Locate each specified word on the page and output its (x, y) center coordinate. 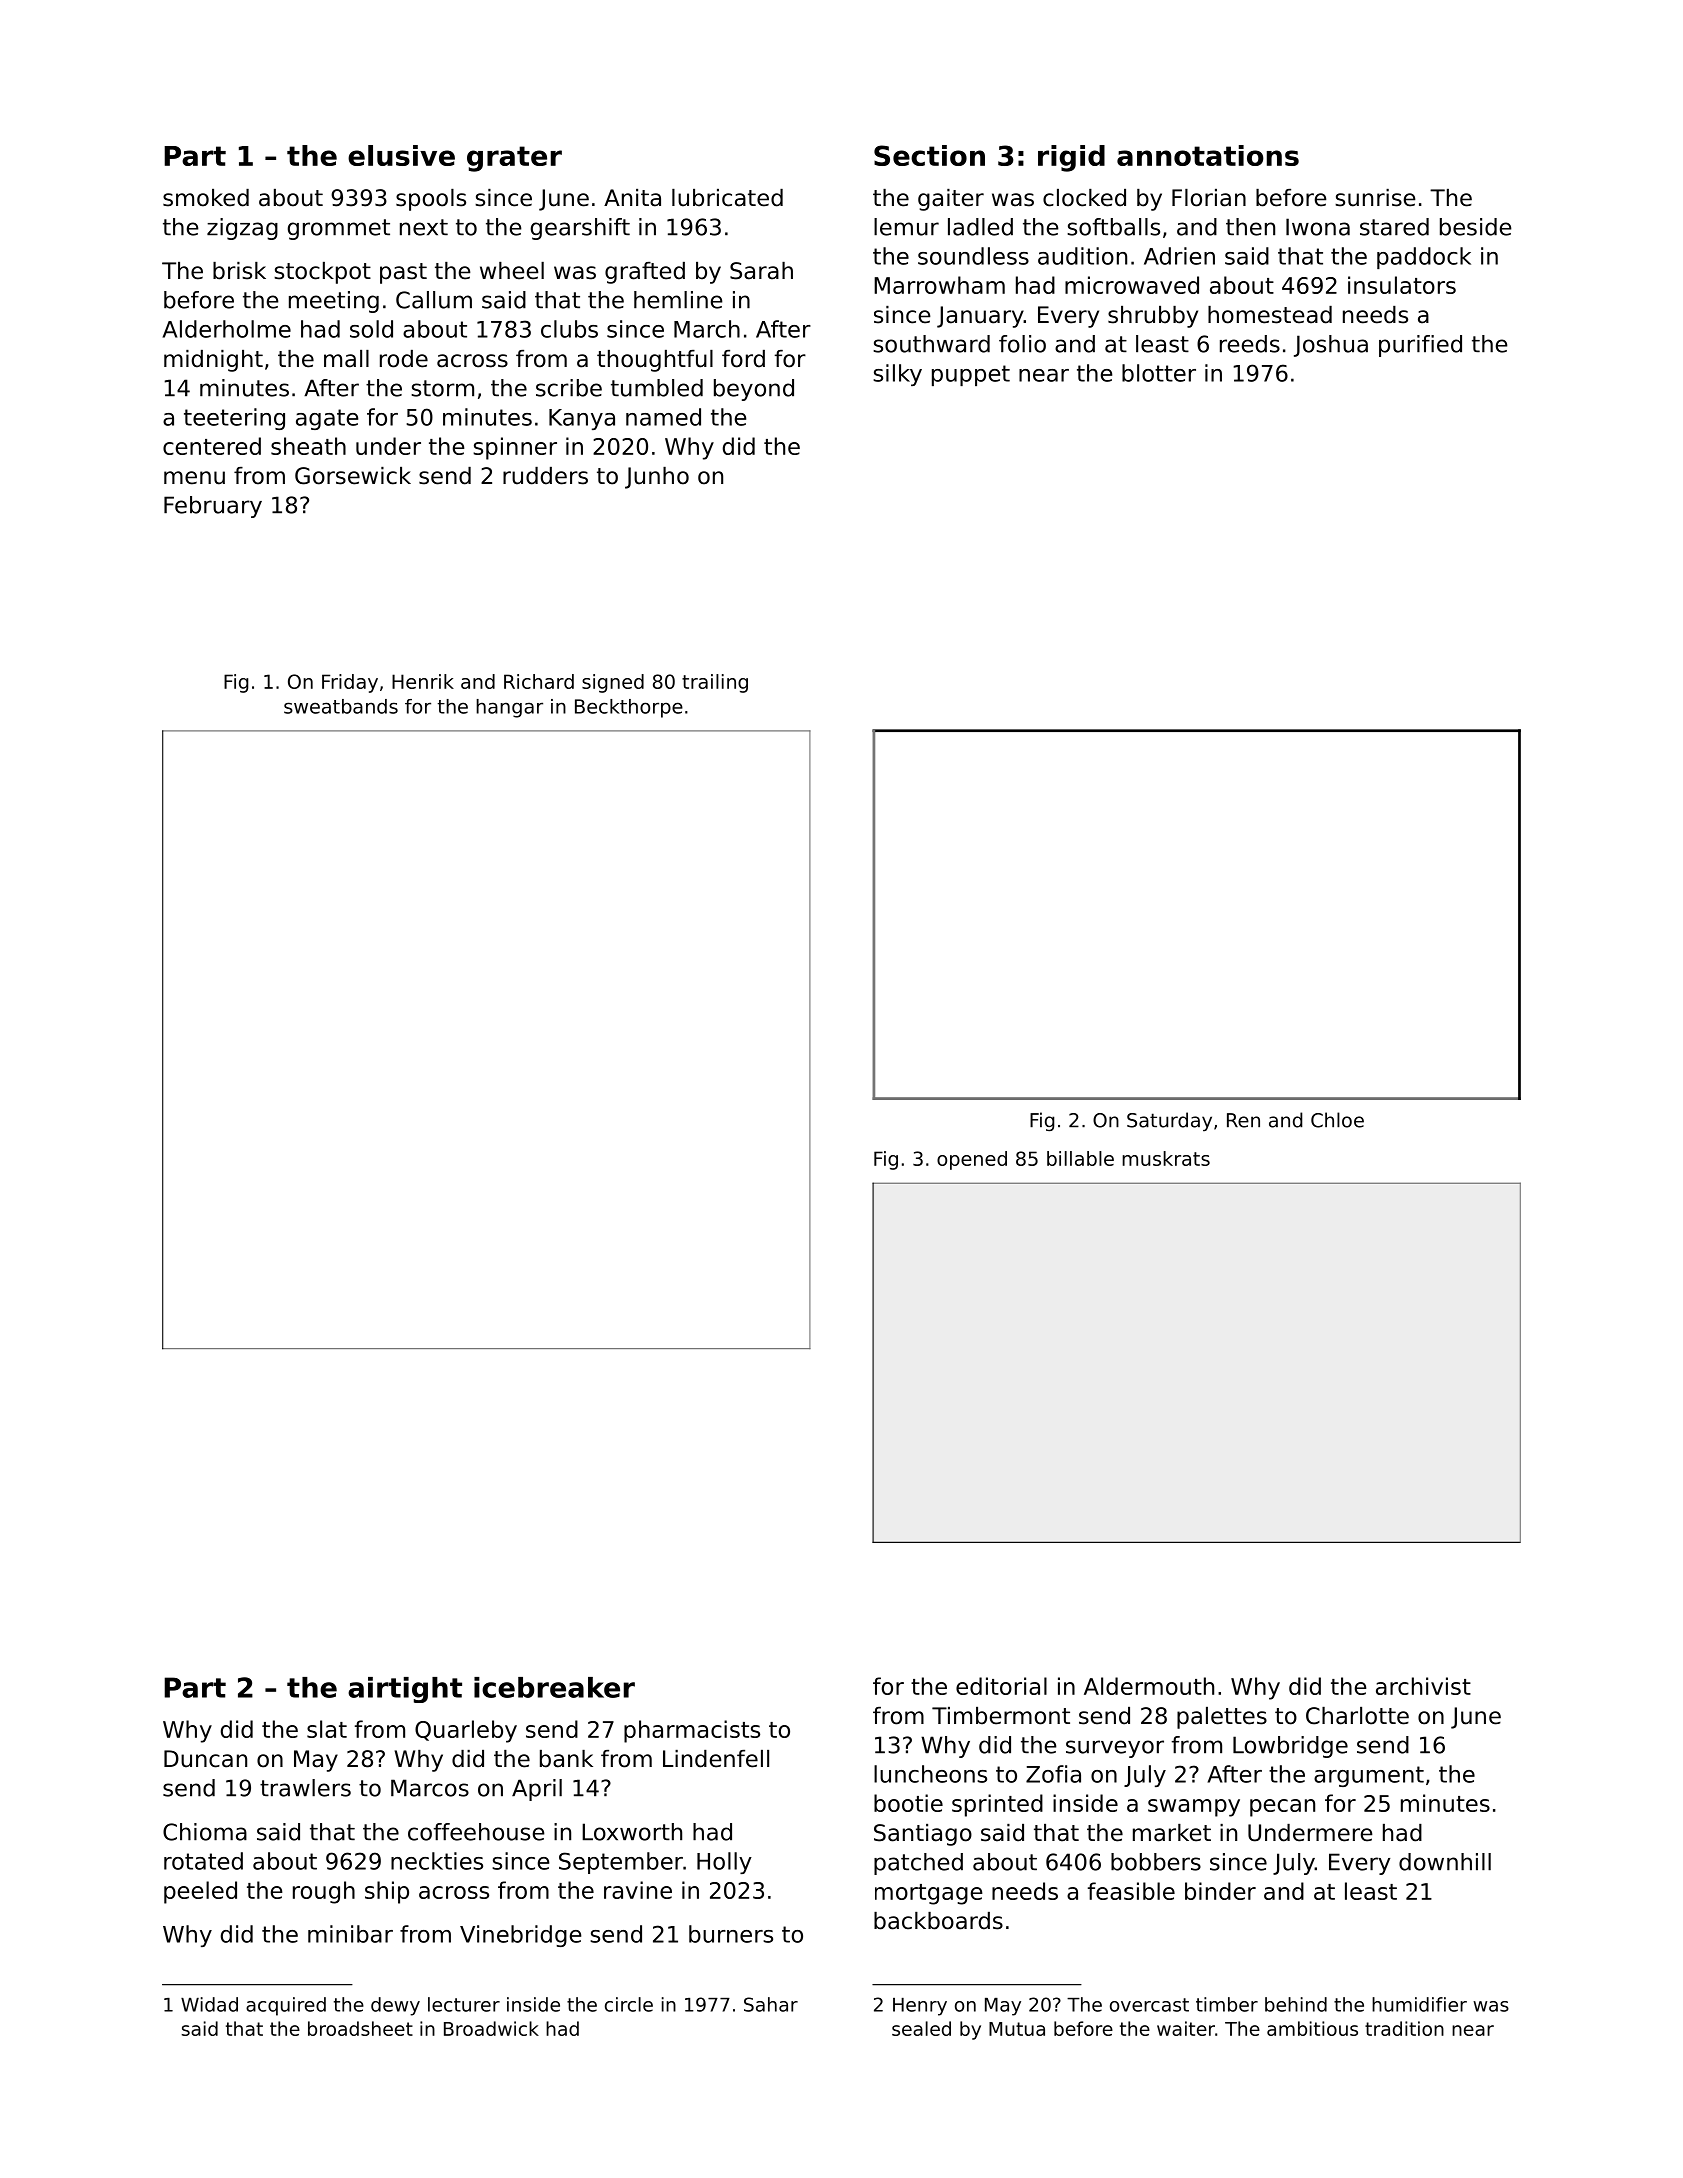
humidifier (1419, 2004)
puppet (971, 375)
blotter (1159, 373)
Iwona (1318, 227)
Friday (350, 683)
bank (566, 1759)
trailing (715, 683)
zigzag (242, 229)
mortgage (928, 1894)
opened (972, 1160)
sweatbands (341, 706)
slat (327, 1729)
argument (1369, 1776)
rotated (203, 1861)
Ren (1243, 1120)
